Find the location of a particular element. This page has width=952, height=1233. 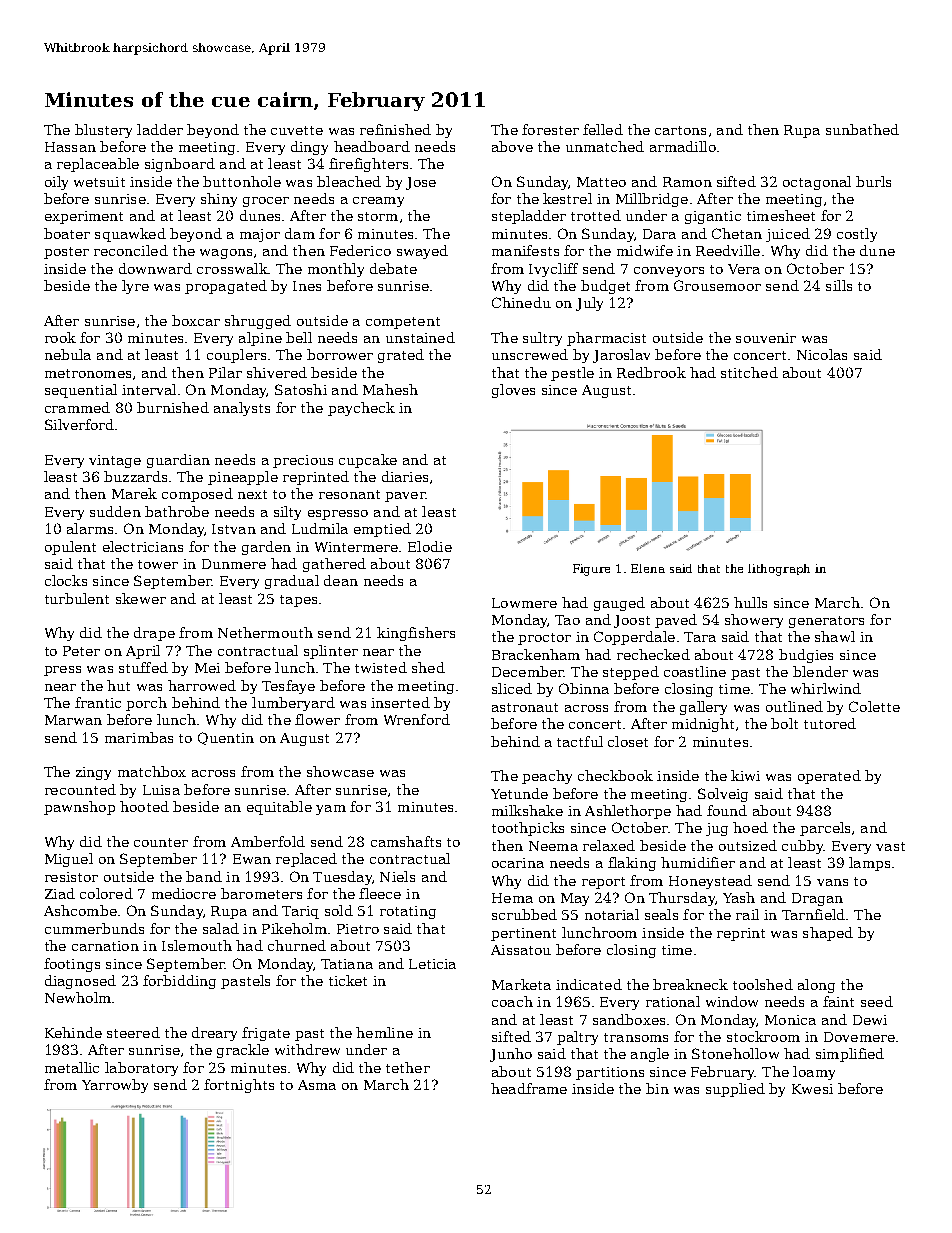

octagonal is located at coordinates (817, 183).
